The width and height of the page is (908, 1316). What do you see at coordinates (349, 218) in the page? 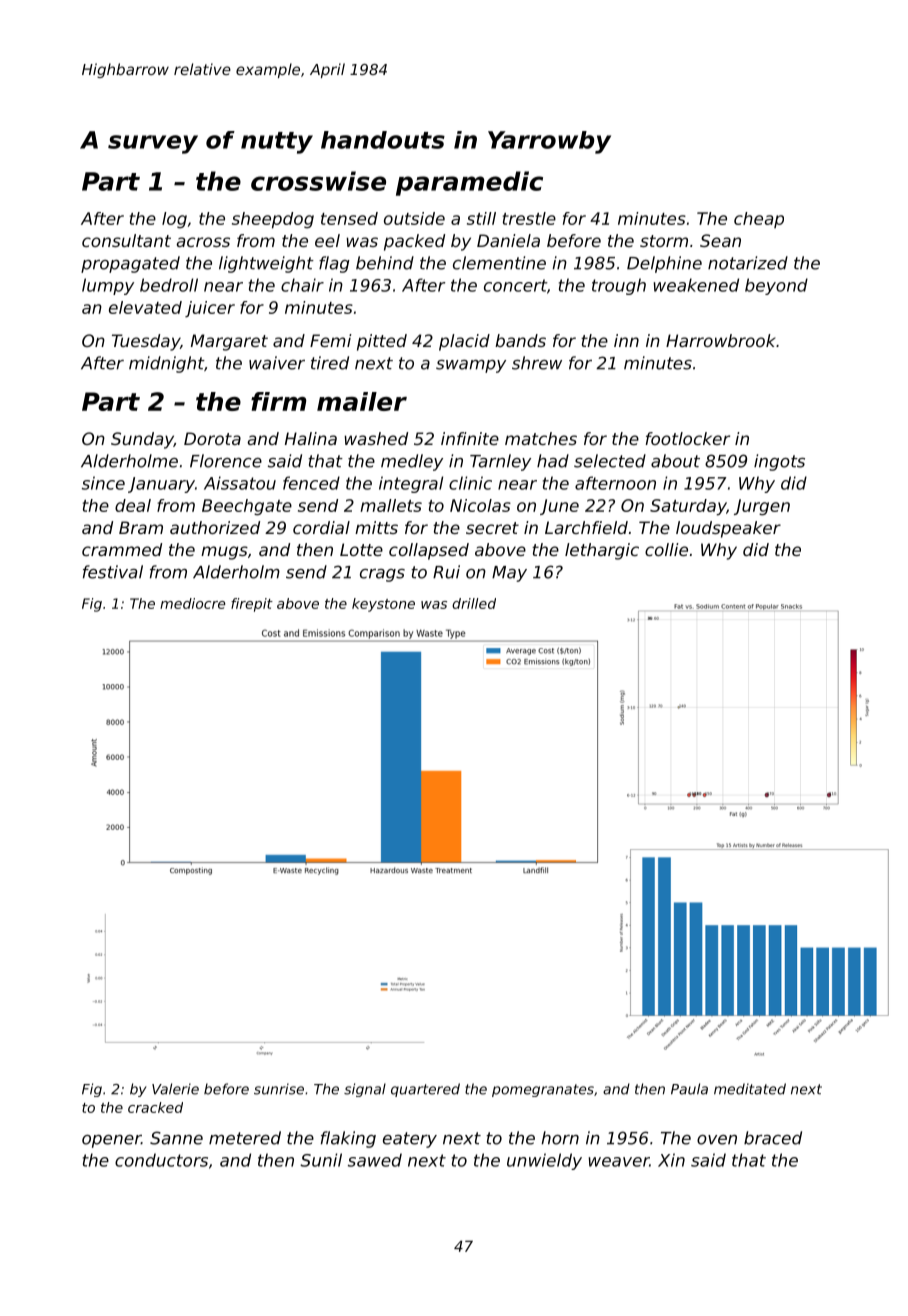
I see `tensed` at bounding box center [349, 218].
